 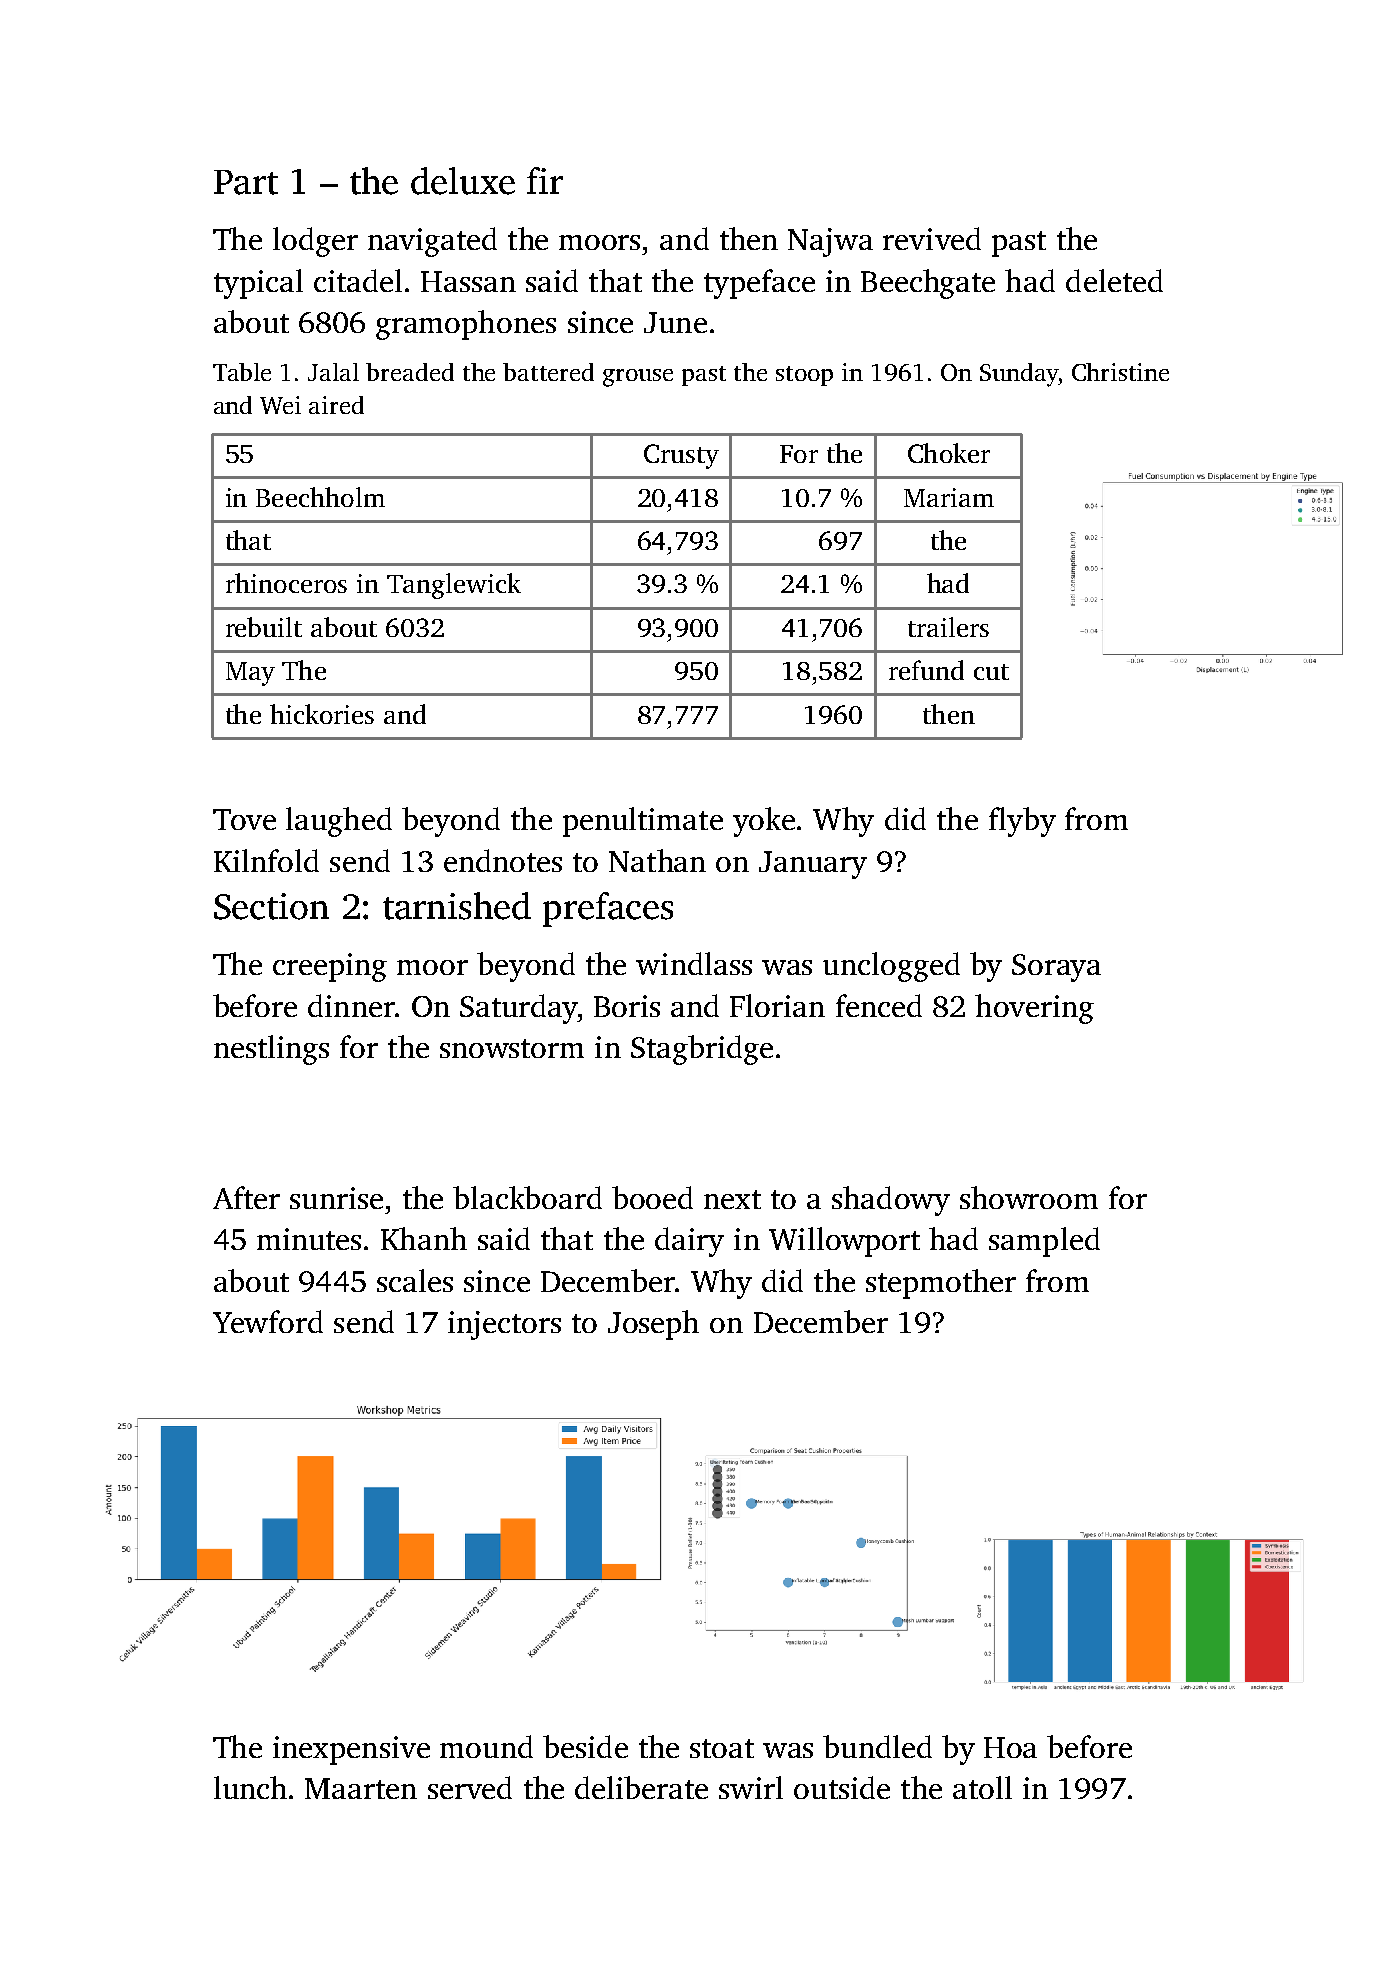 I want to click on deleted, so click(x=1114, y=280).
